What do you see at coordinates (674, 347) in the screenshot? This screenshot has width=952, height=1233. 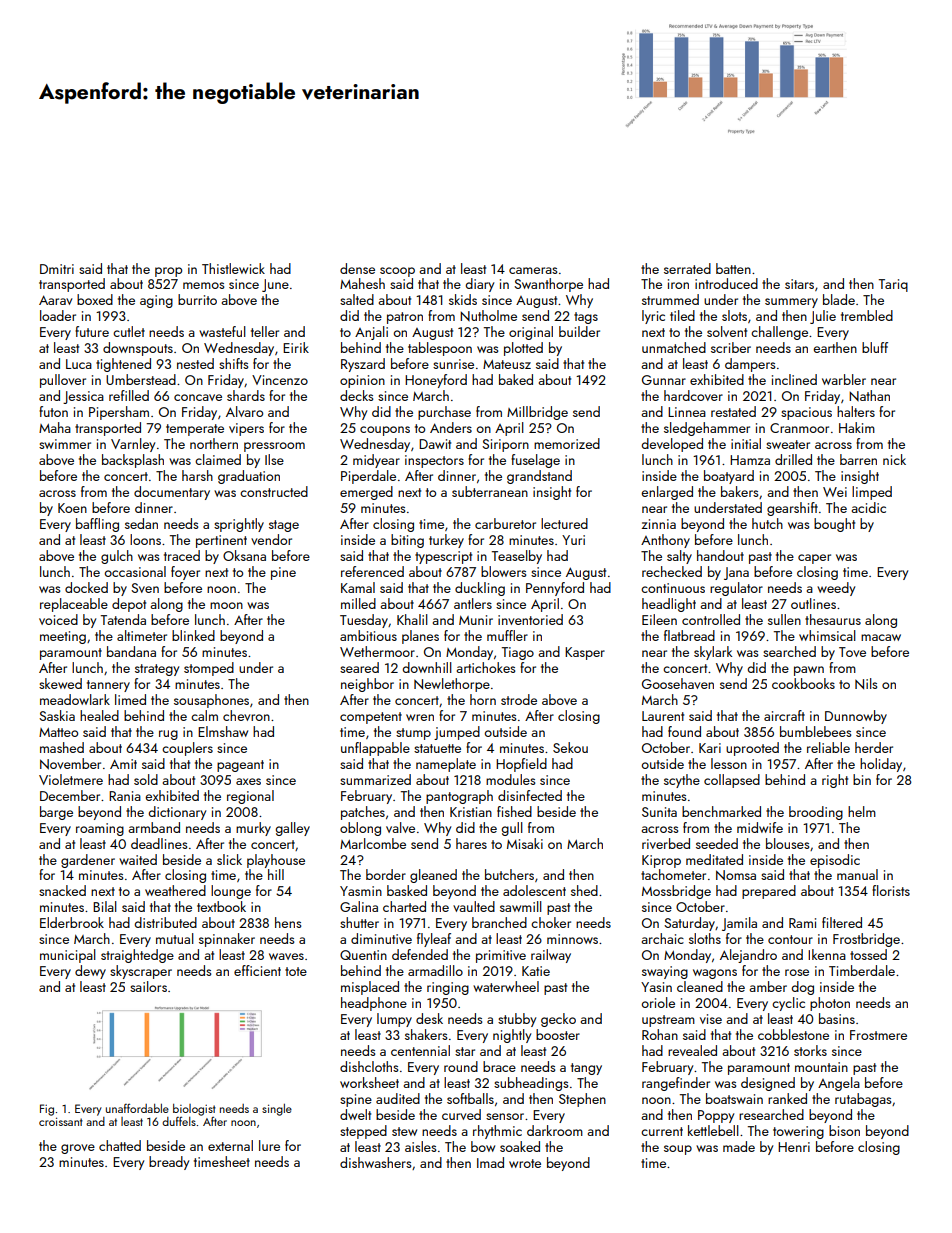 I see `unmatched` at bounding box center [674, 347].
